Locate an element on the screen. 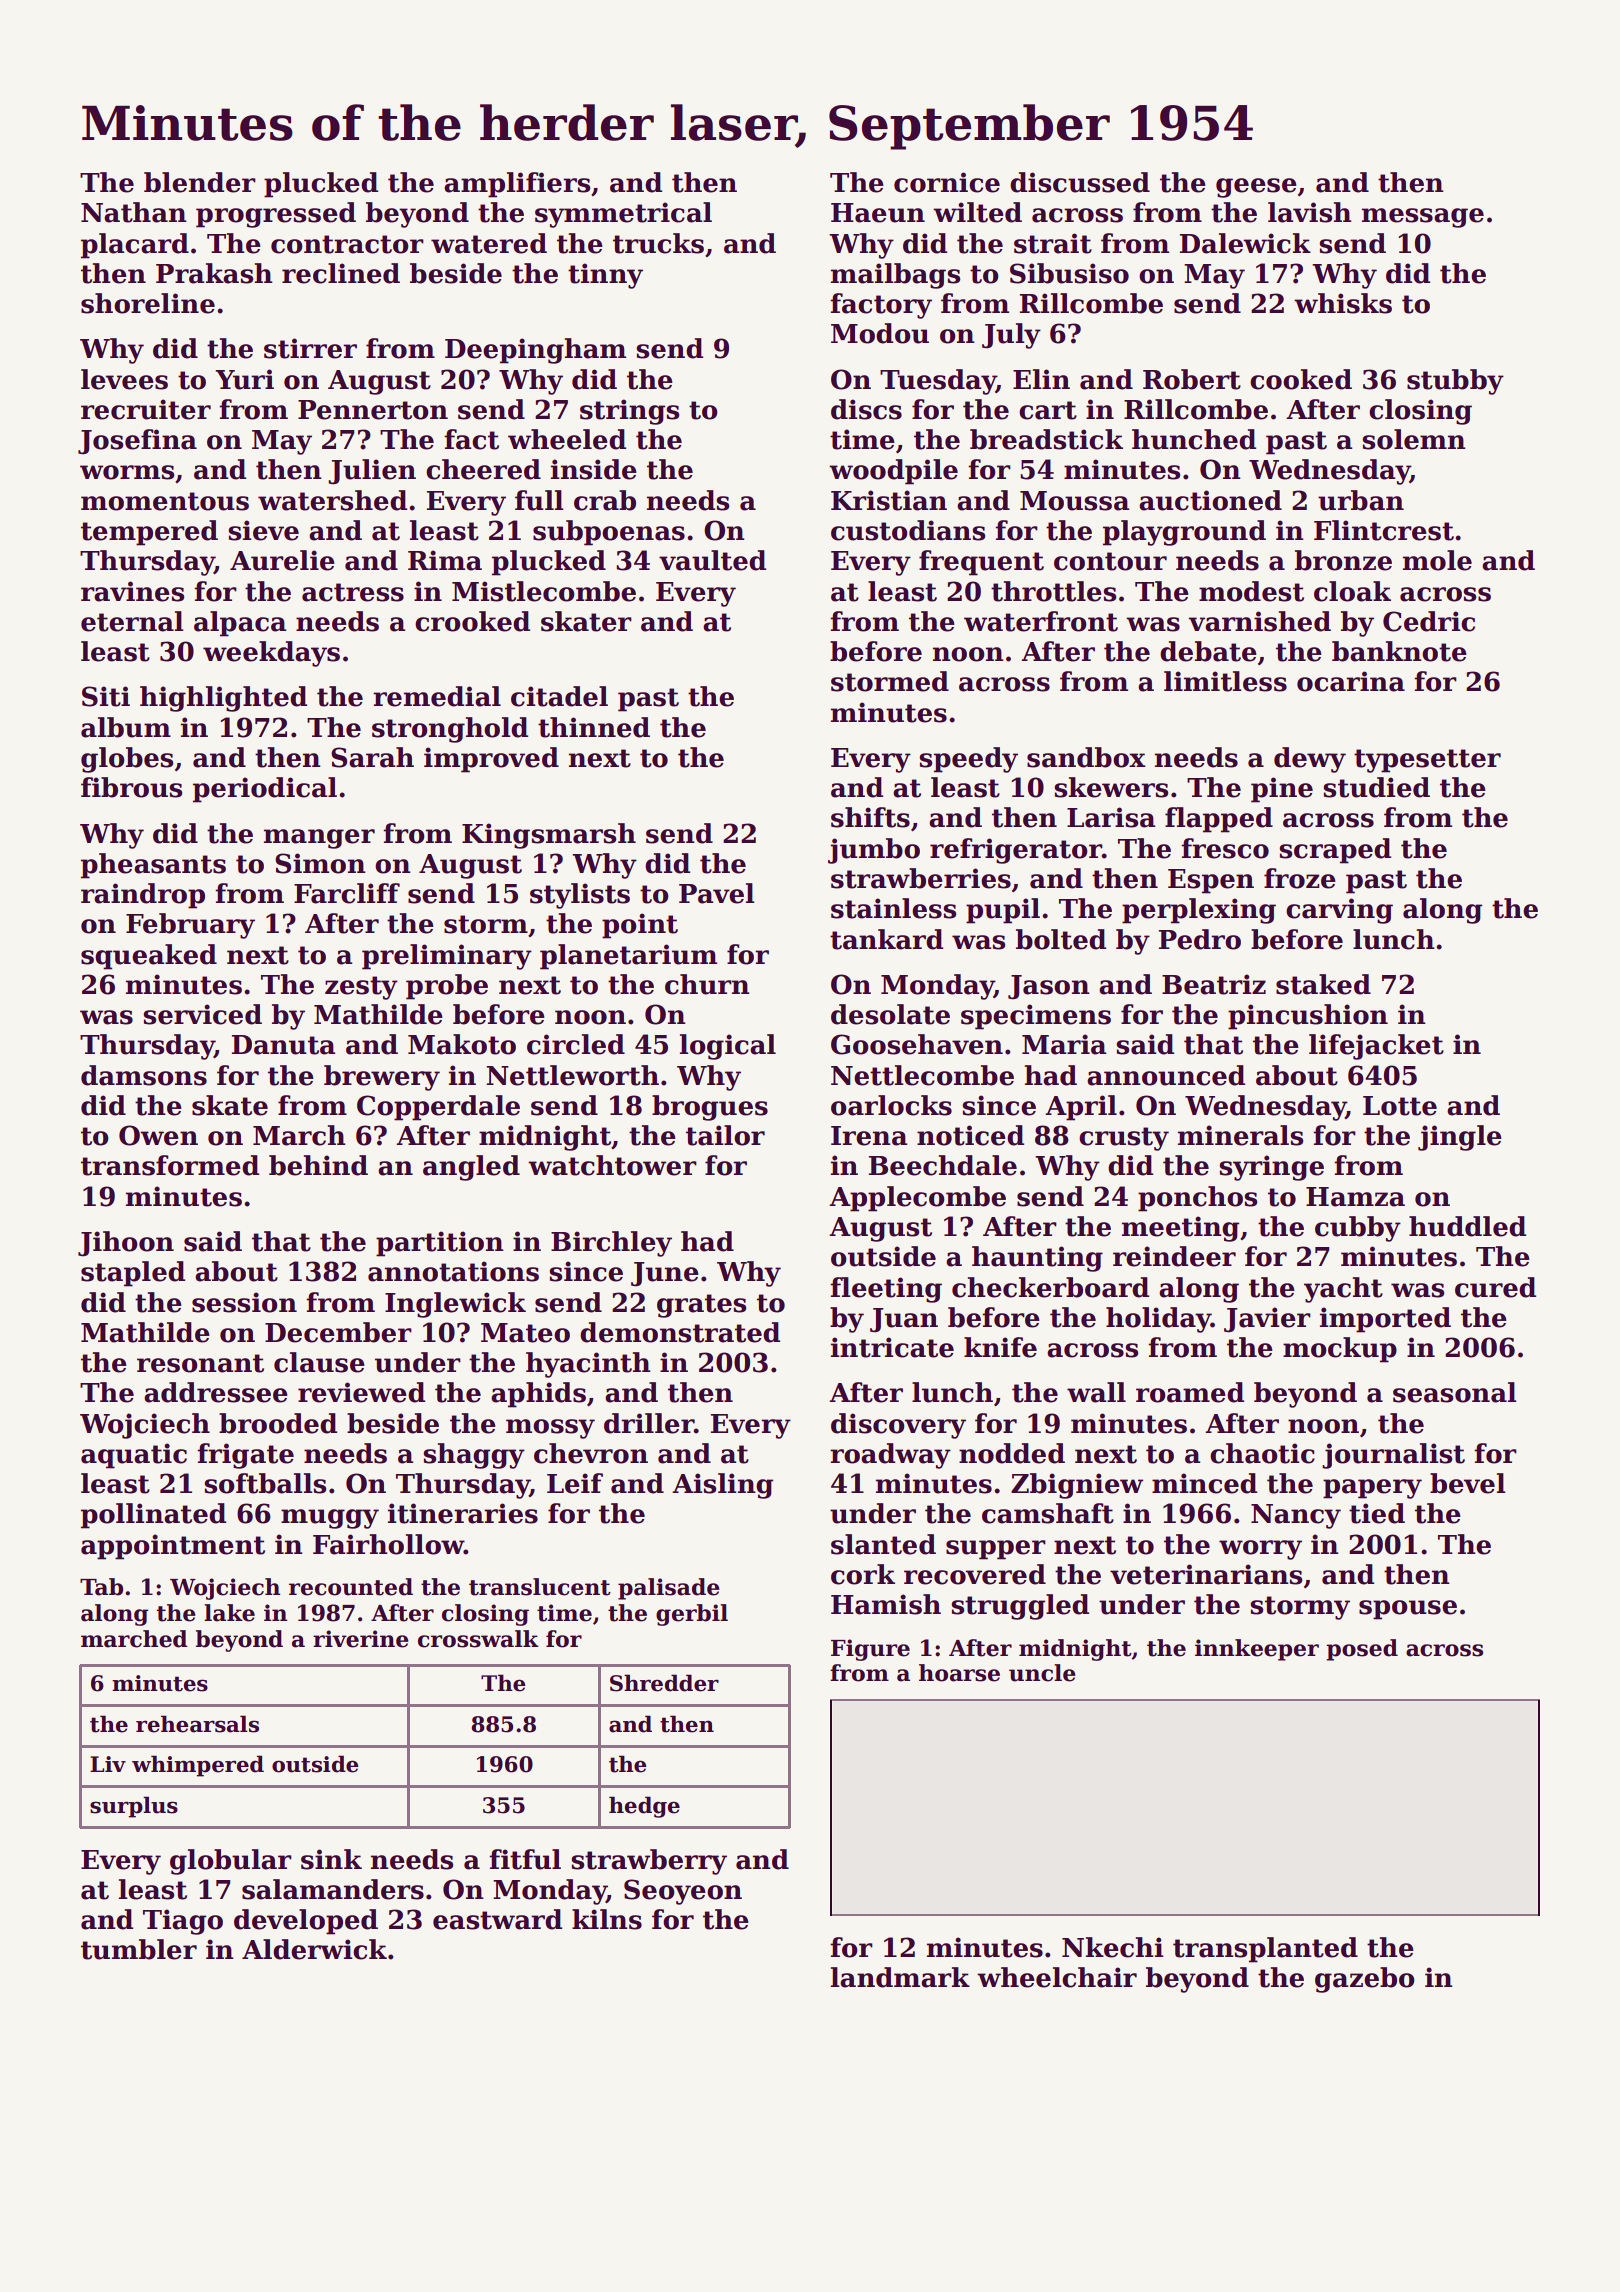 Image resolution: width=1620 pixels, height=2292 pixels. symmetrical is located at coordinates (623, 215).
